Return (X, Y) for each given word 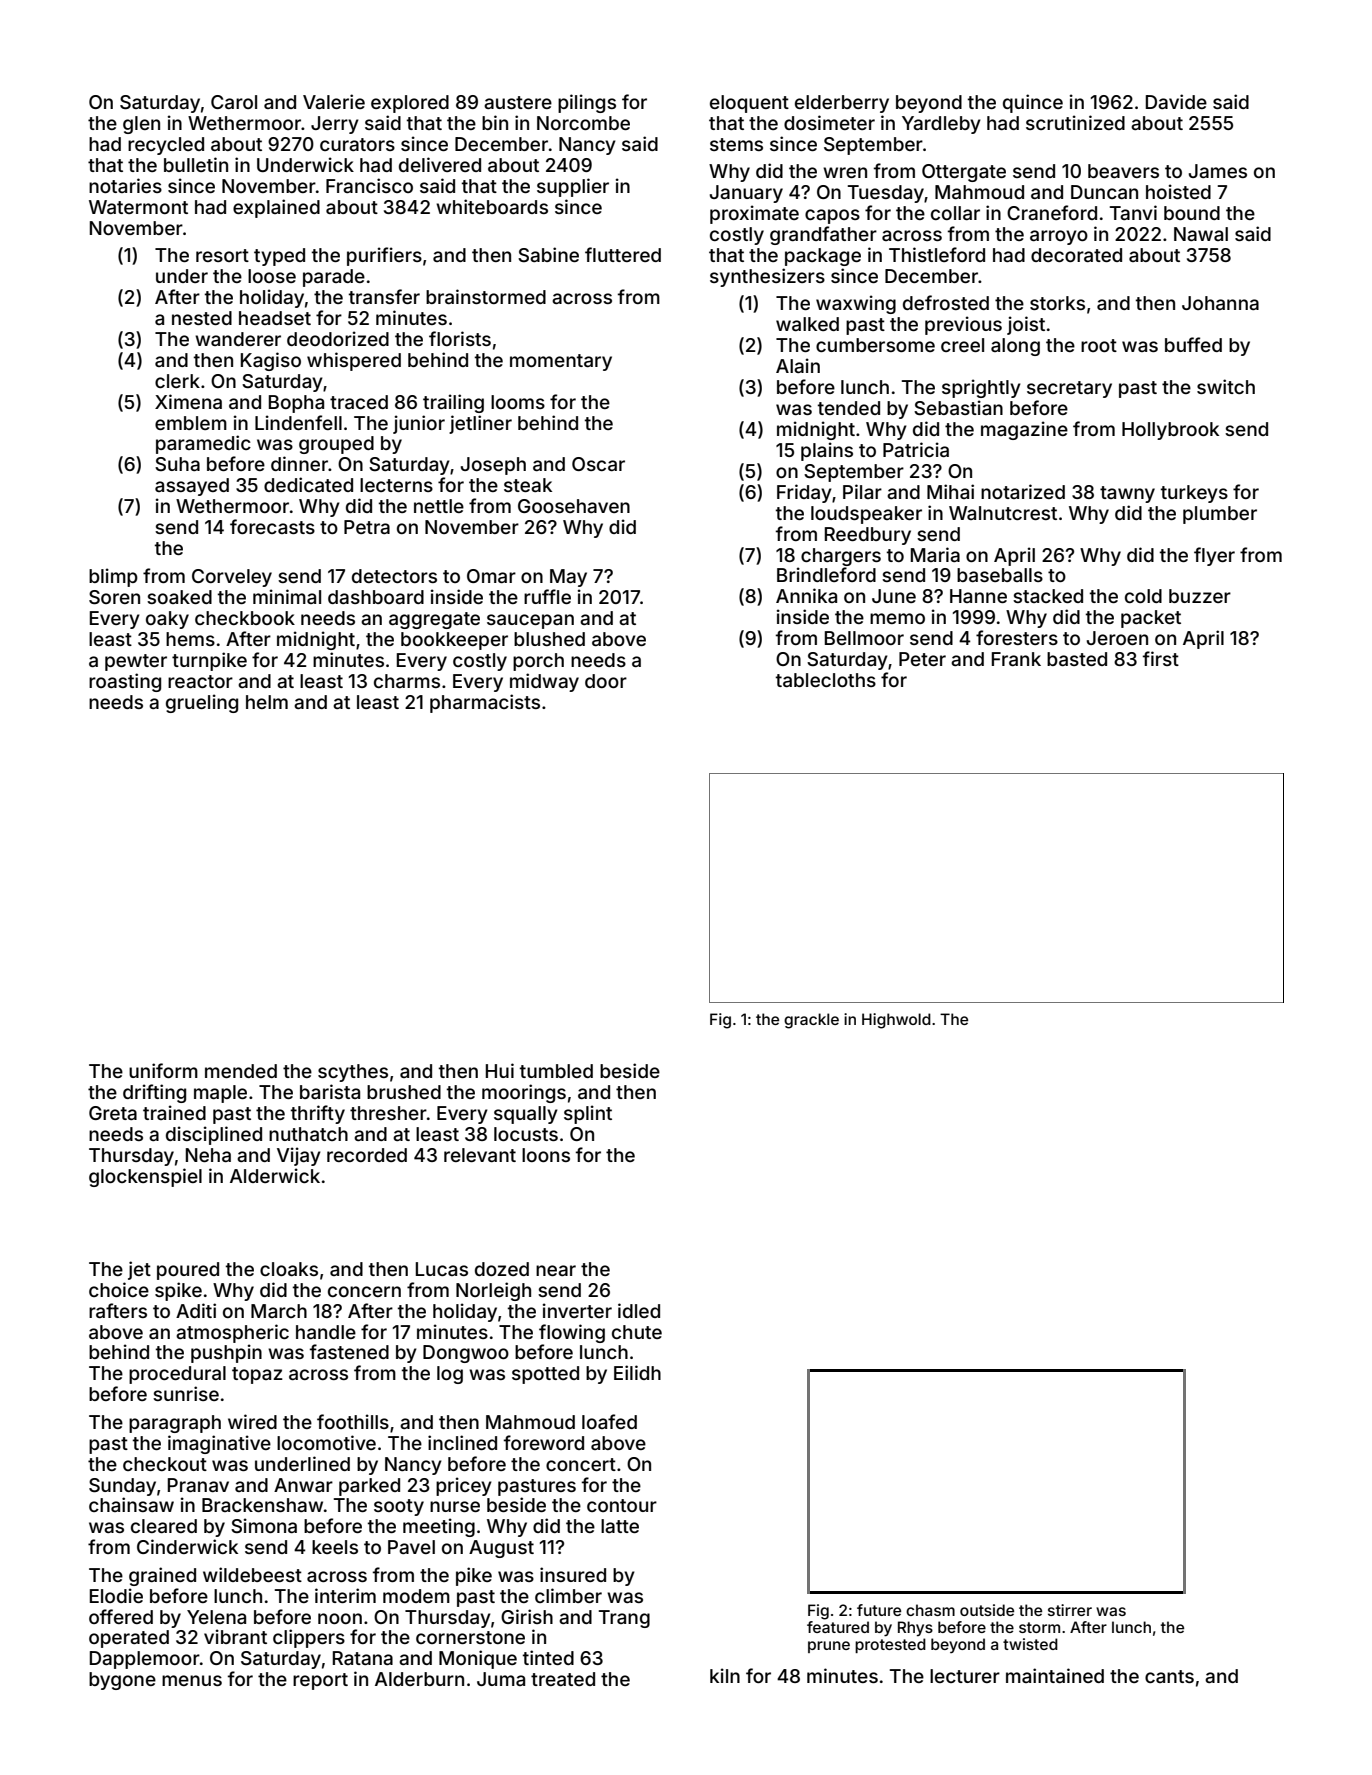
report (320, 1681)
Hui (500, 1070)
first (1161, 658)
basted (1077, 659)
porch (538, 662)
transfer (384, 296)
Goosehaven (574, 506)
